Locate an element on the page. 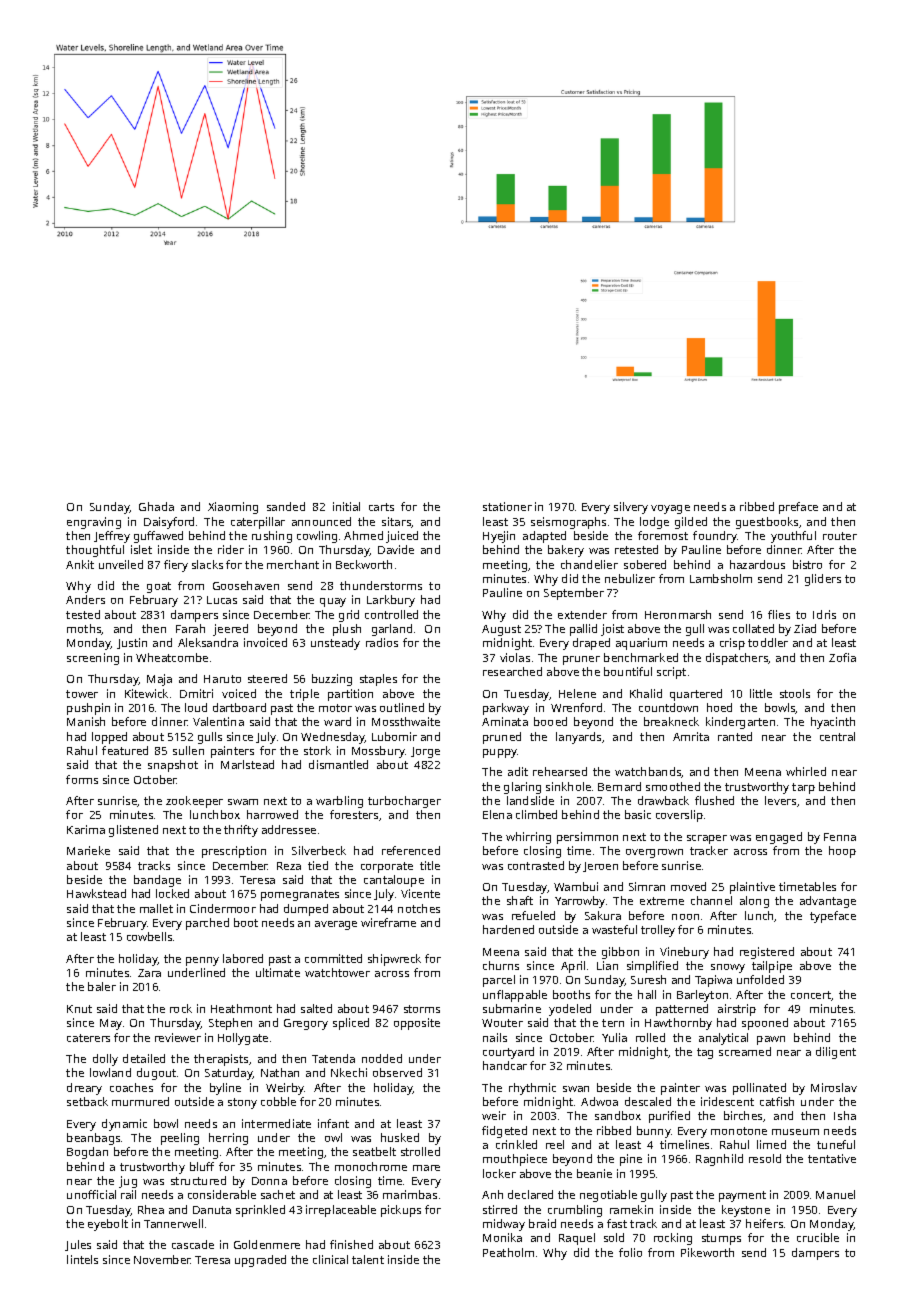  juiced is located at coordinates (402, 537).
